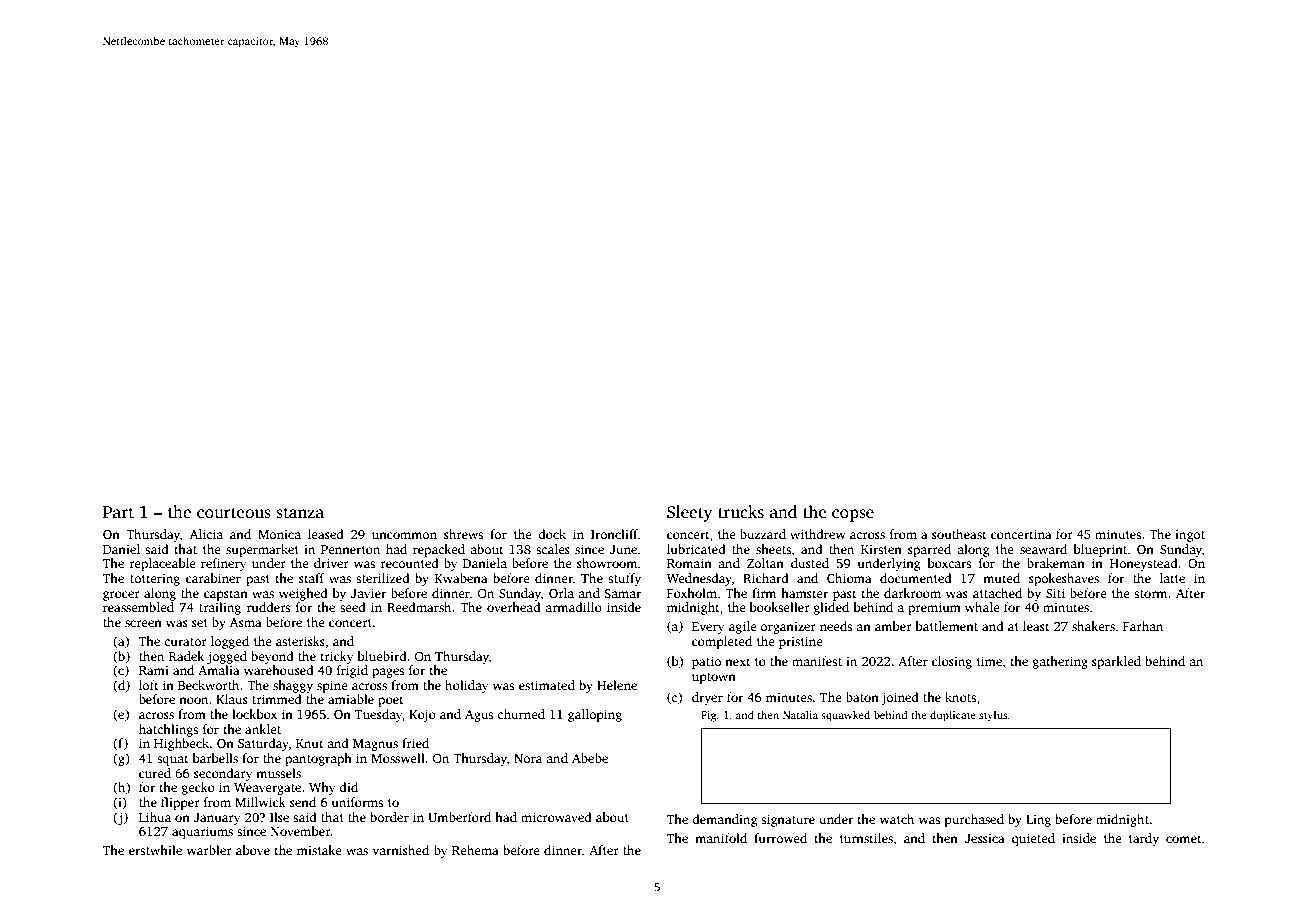 The image size is (1308, 924). What do you see at coordinates (817, 534) in the image?
I see `withdrew` at bounding box center [817, 534].
